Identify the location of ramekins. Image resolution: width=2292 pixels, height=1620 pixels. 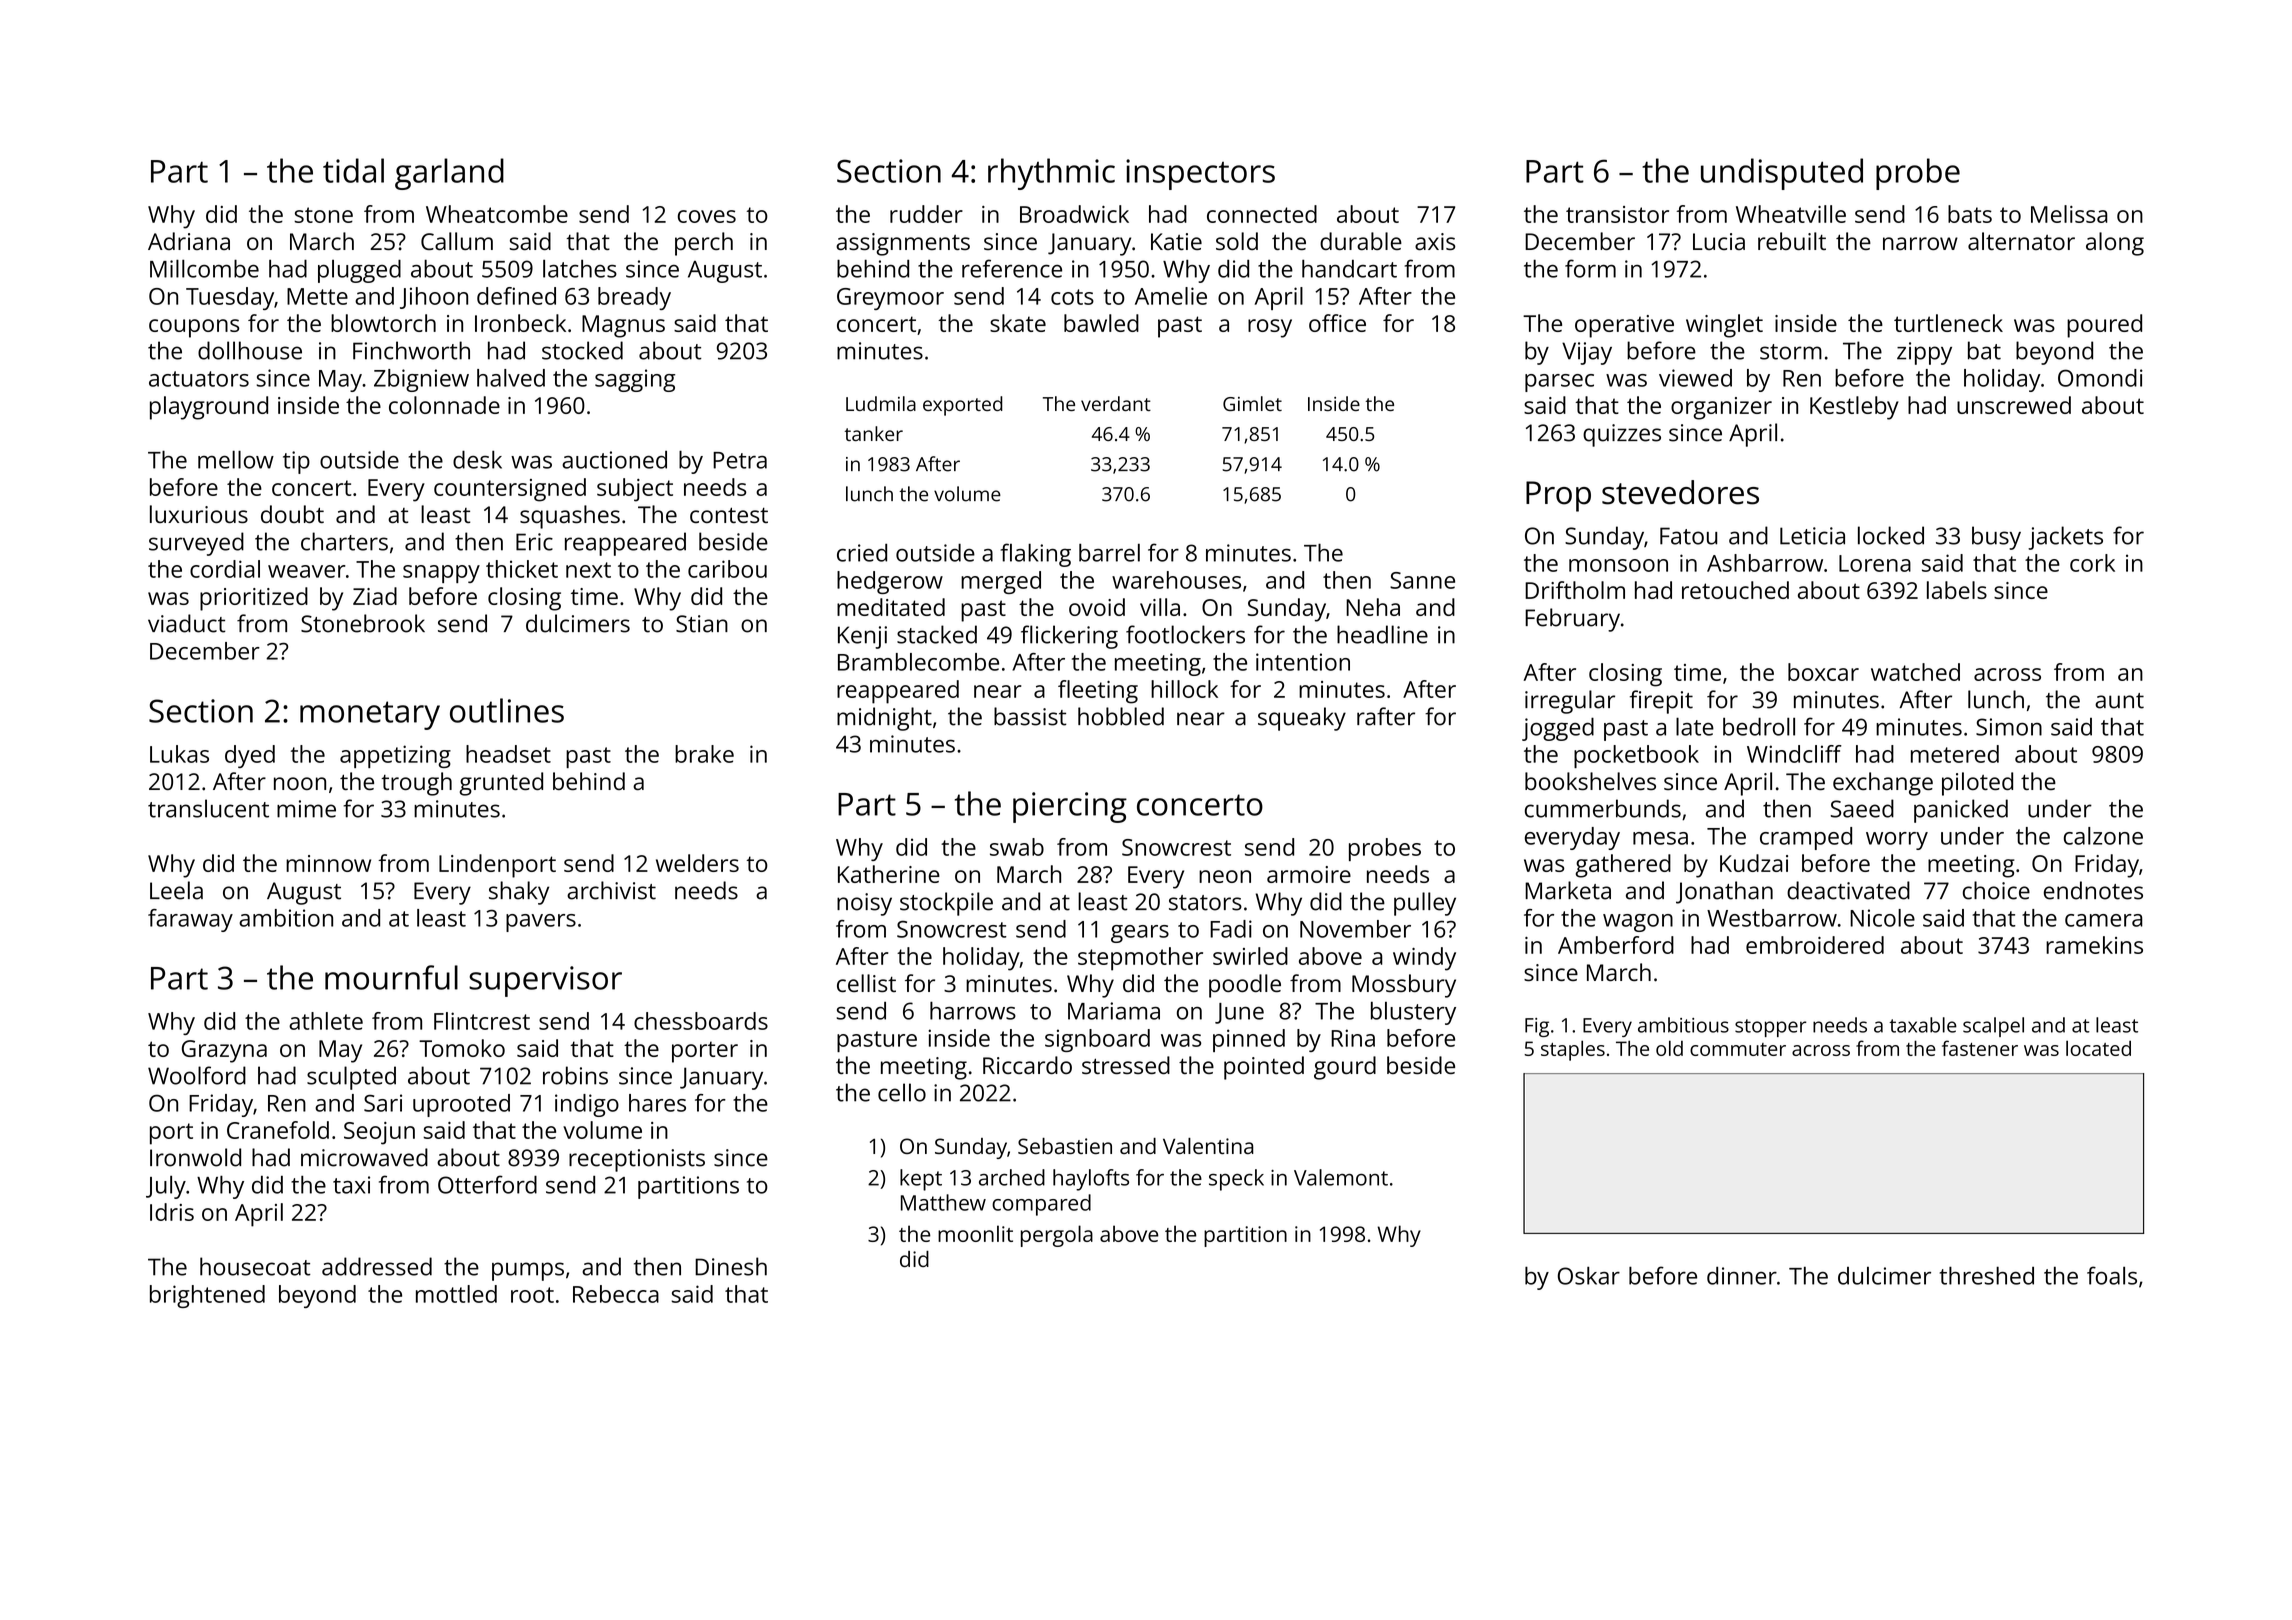
(2094, 945).
